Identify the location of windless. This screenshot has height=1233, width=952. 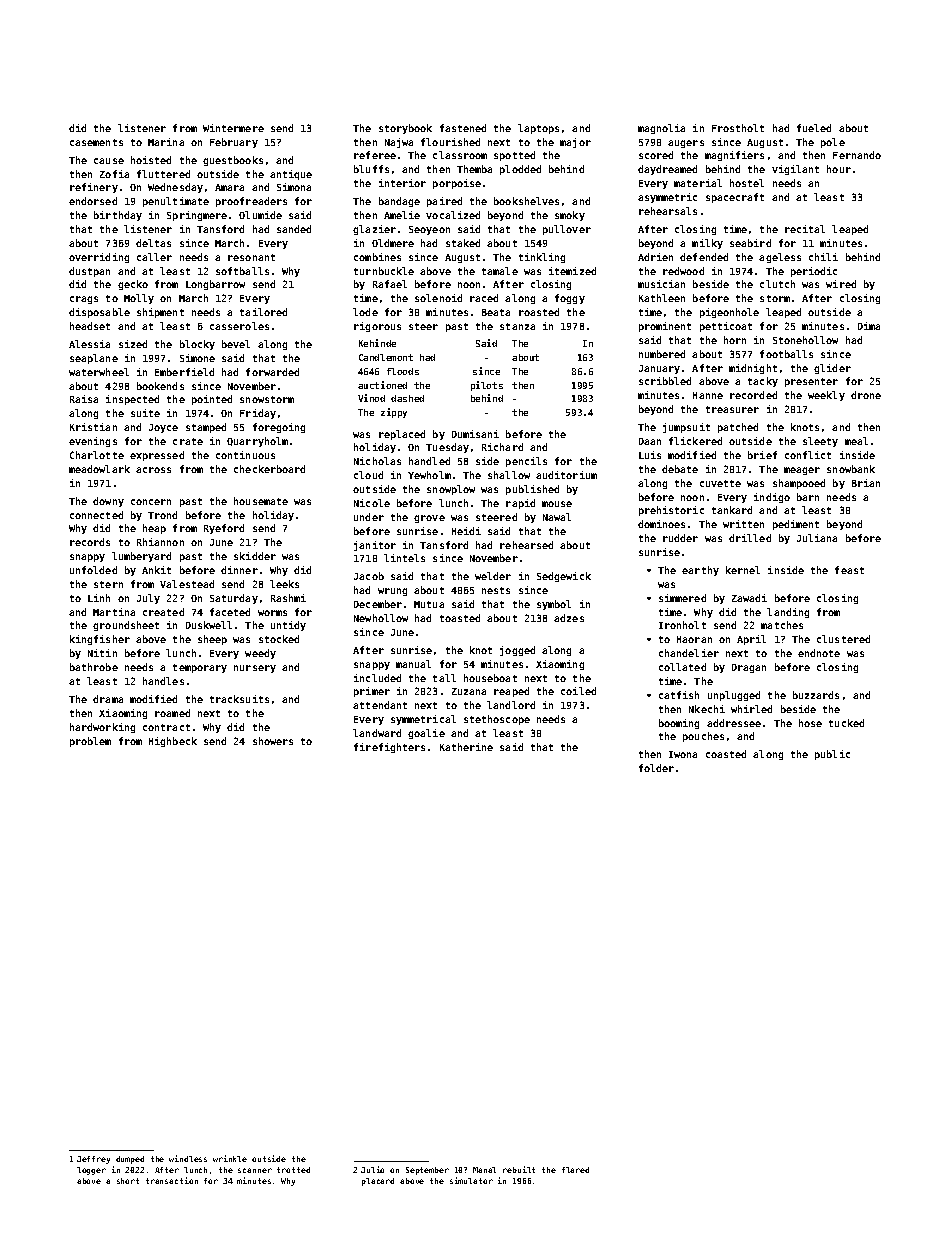
(188, 1158).
